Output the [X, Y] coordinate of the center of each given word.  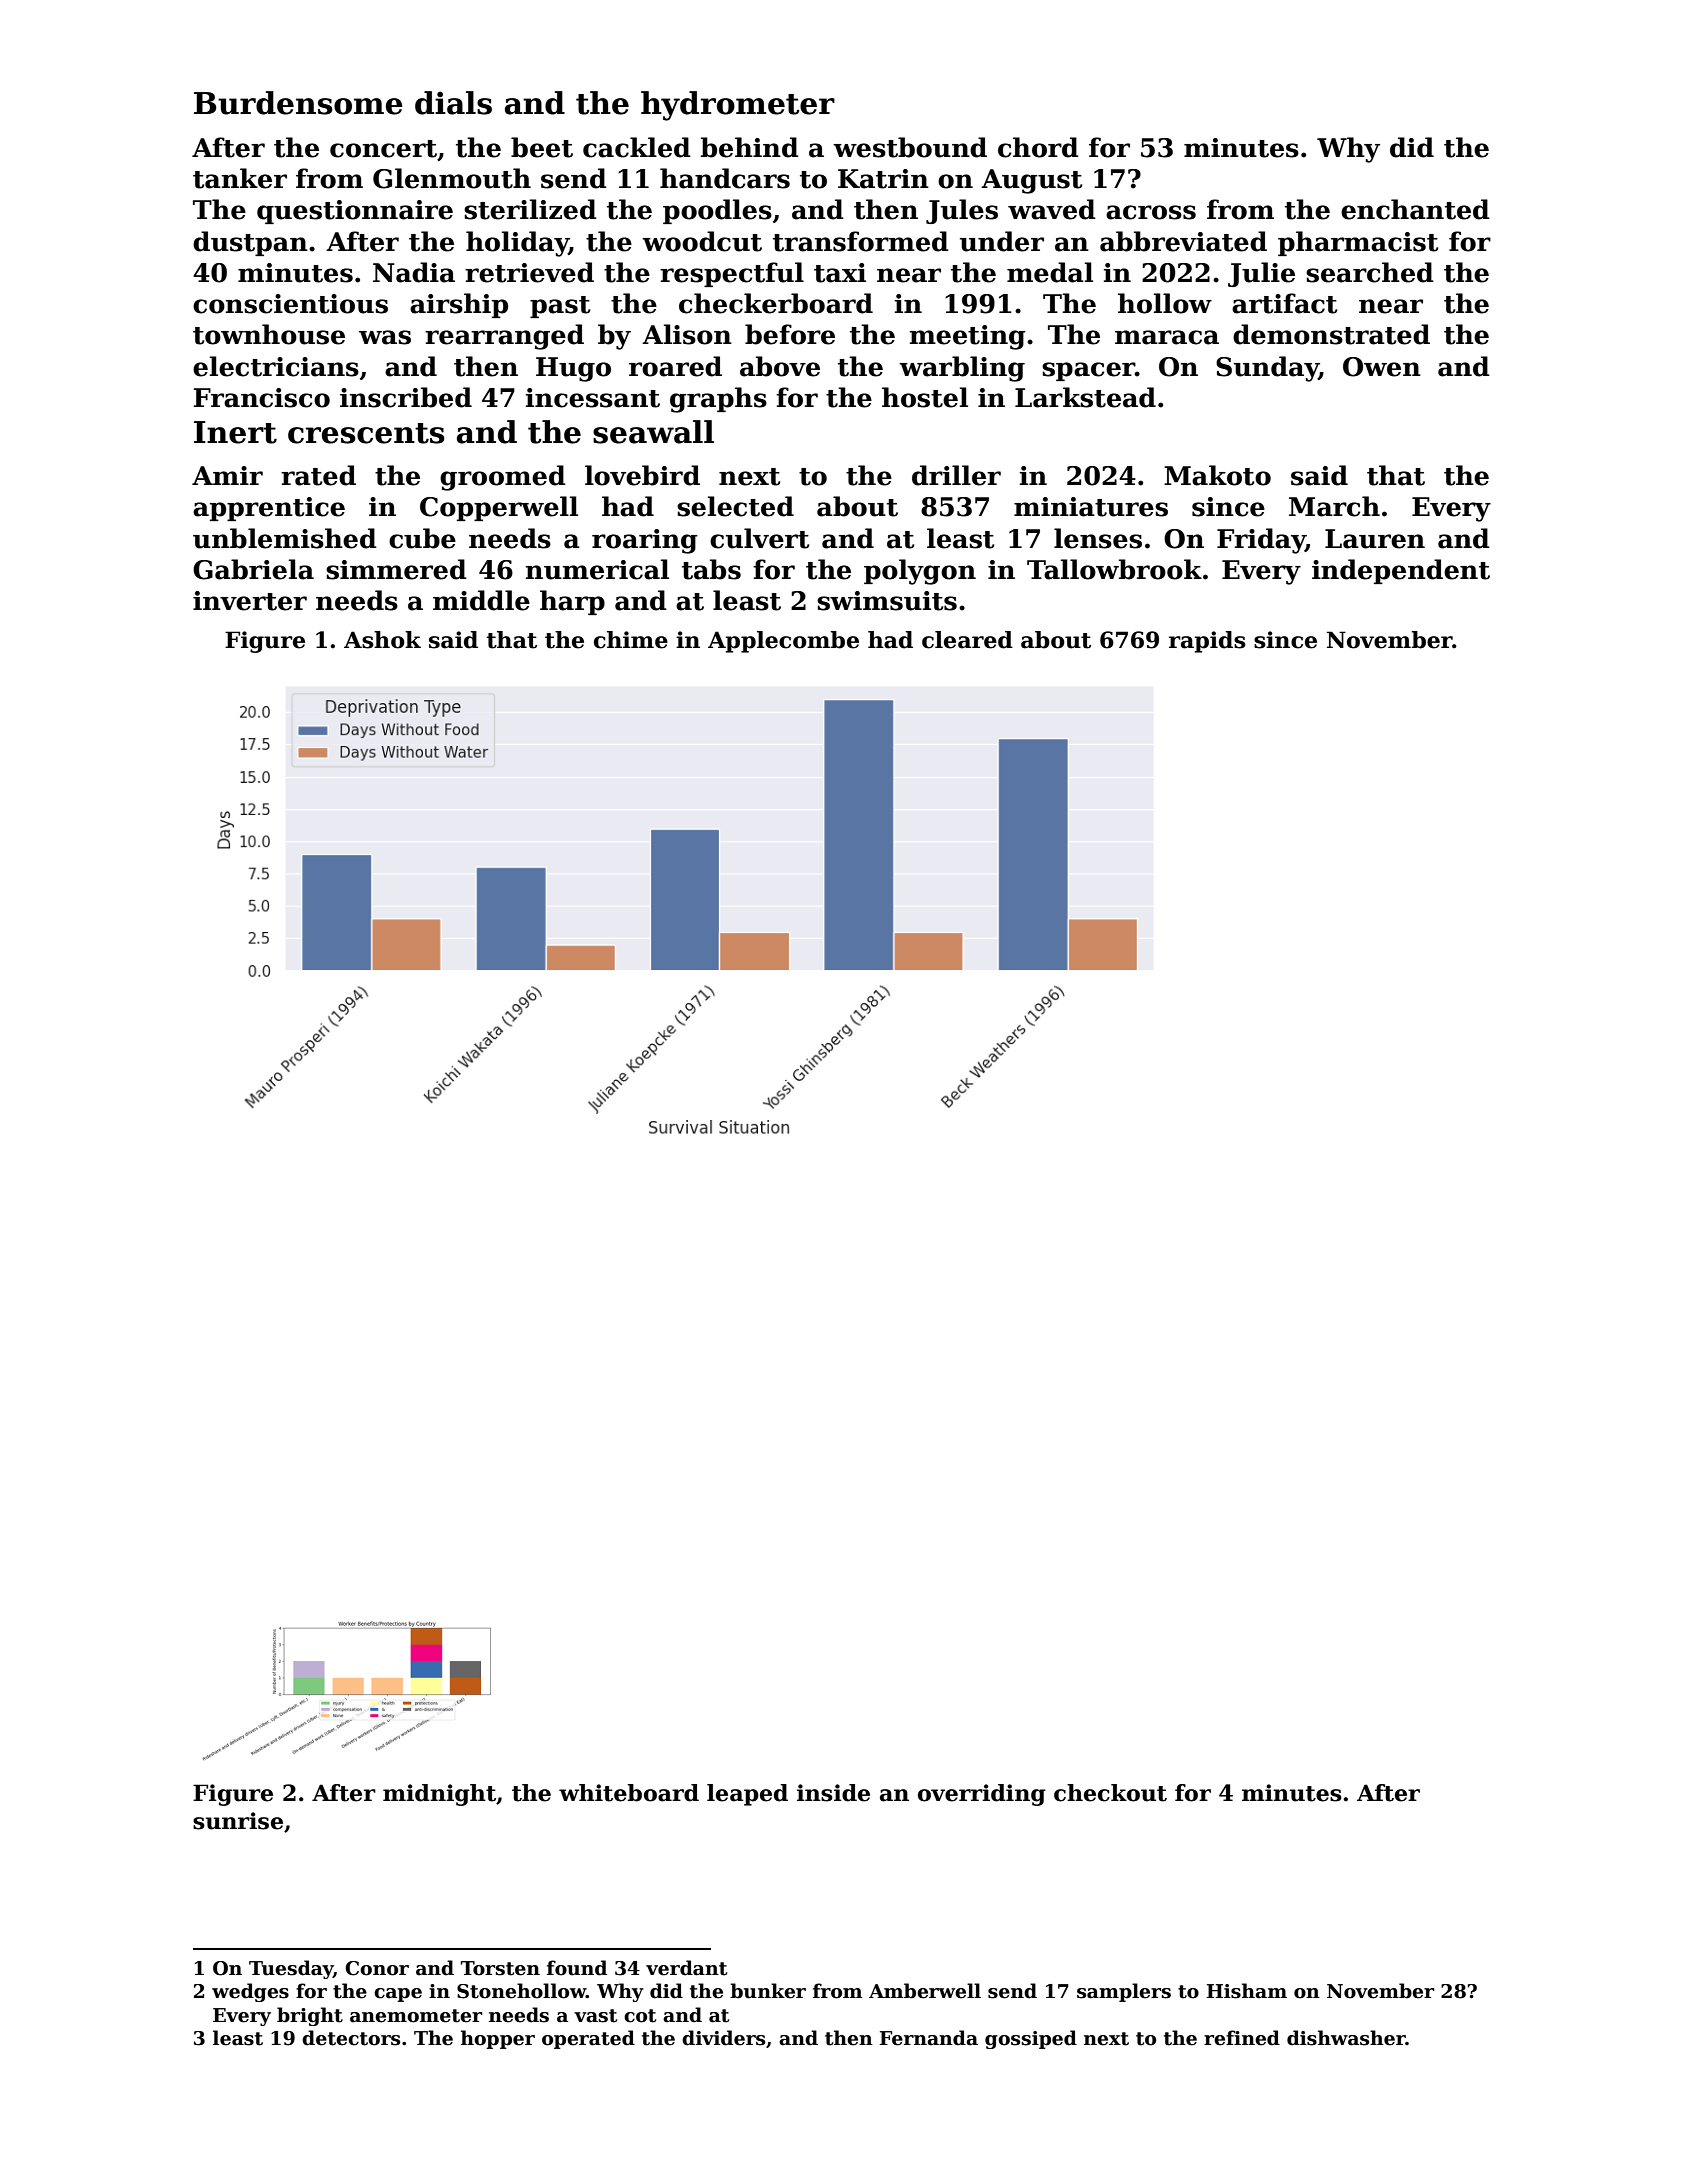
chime [631, 640]
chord [1038, 147]
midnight [439, 1795]
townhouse [269, 334]
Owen [1382, 367]
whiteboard [629, 1793]
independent [1401, 571]
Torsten [500, 1968]
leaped [747, 1795]
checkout [1110, 1793]
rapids [1207, 642]
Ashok [382, 640]
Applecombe [783, 642]
